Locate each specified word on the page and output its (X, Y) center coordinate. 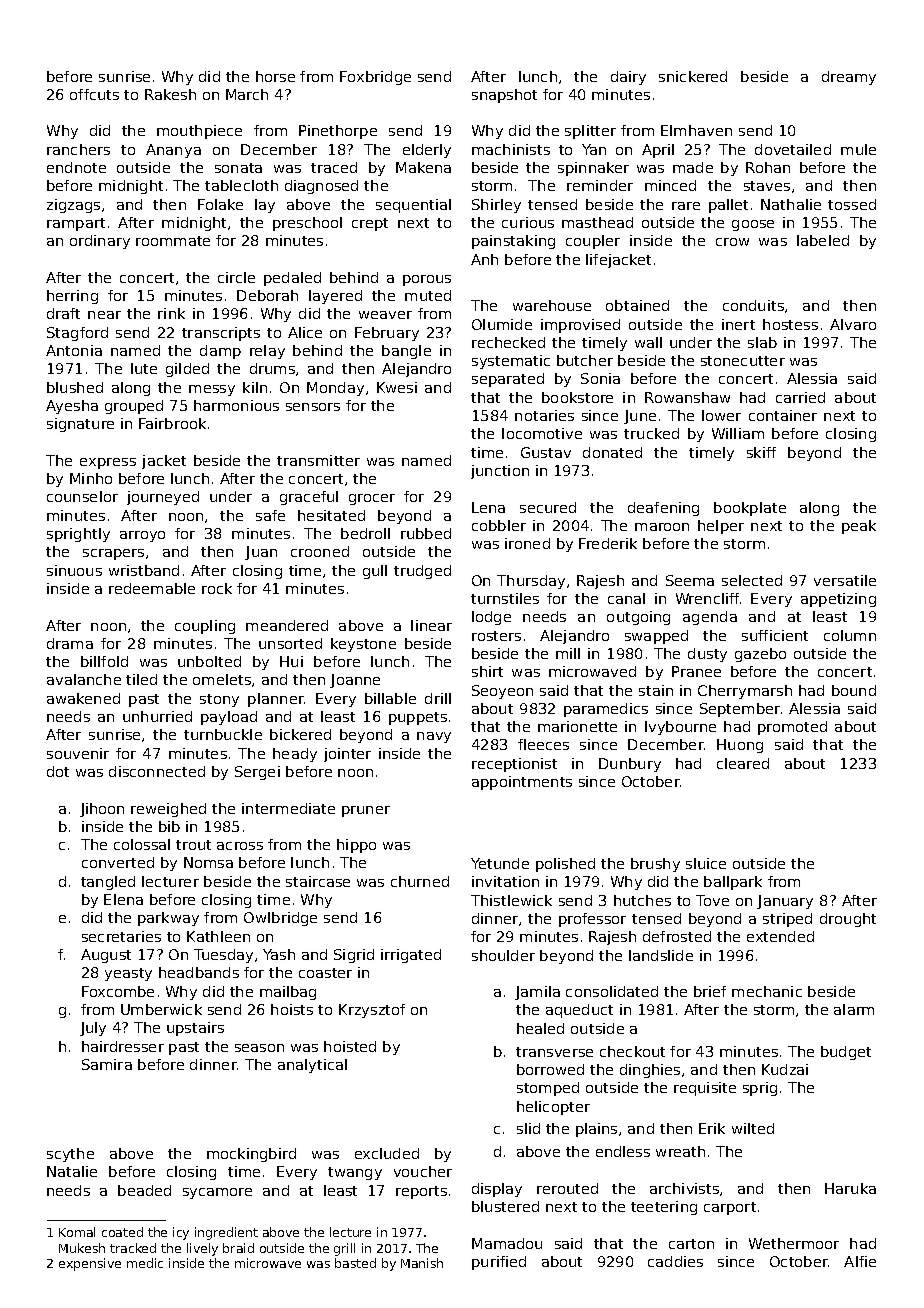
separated (508, 380)
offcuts (94, 94)
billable (390, 698)
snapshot (504, 96)
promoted (792, 728)
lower (721, 415)
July (93, 1029)
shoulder (503, 955)
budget (846, 1053)
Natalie (72, 1171)
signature (80, 425)
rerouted (567, 1188)
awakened (83, 698)
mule (858, 149)
